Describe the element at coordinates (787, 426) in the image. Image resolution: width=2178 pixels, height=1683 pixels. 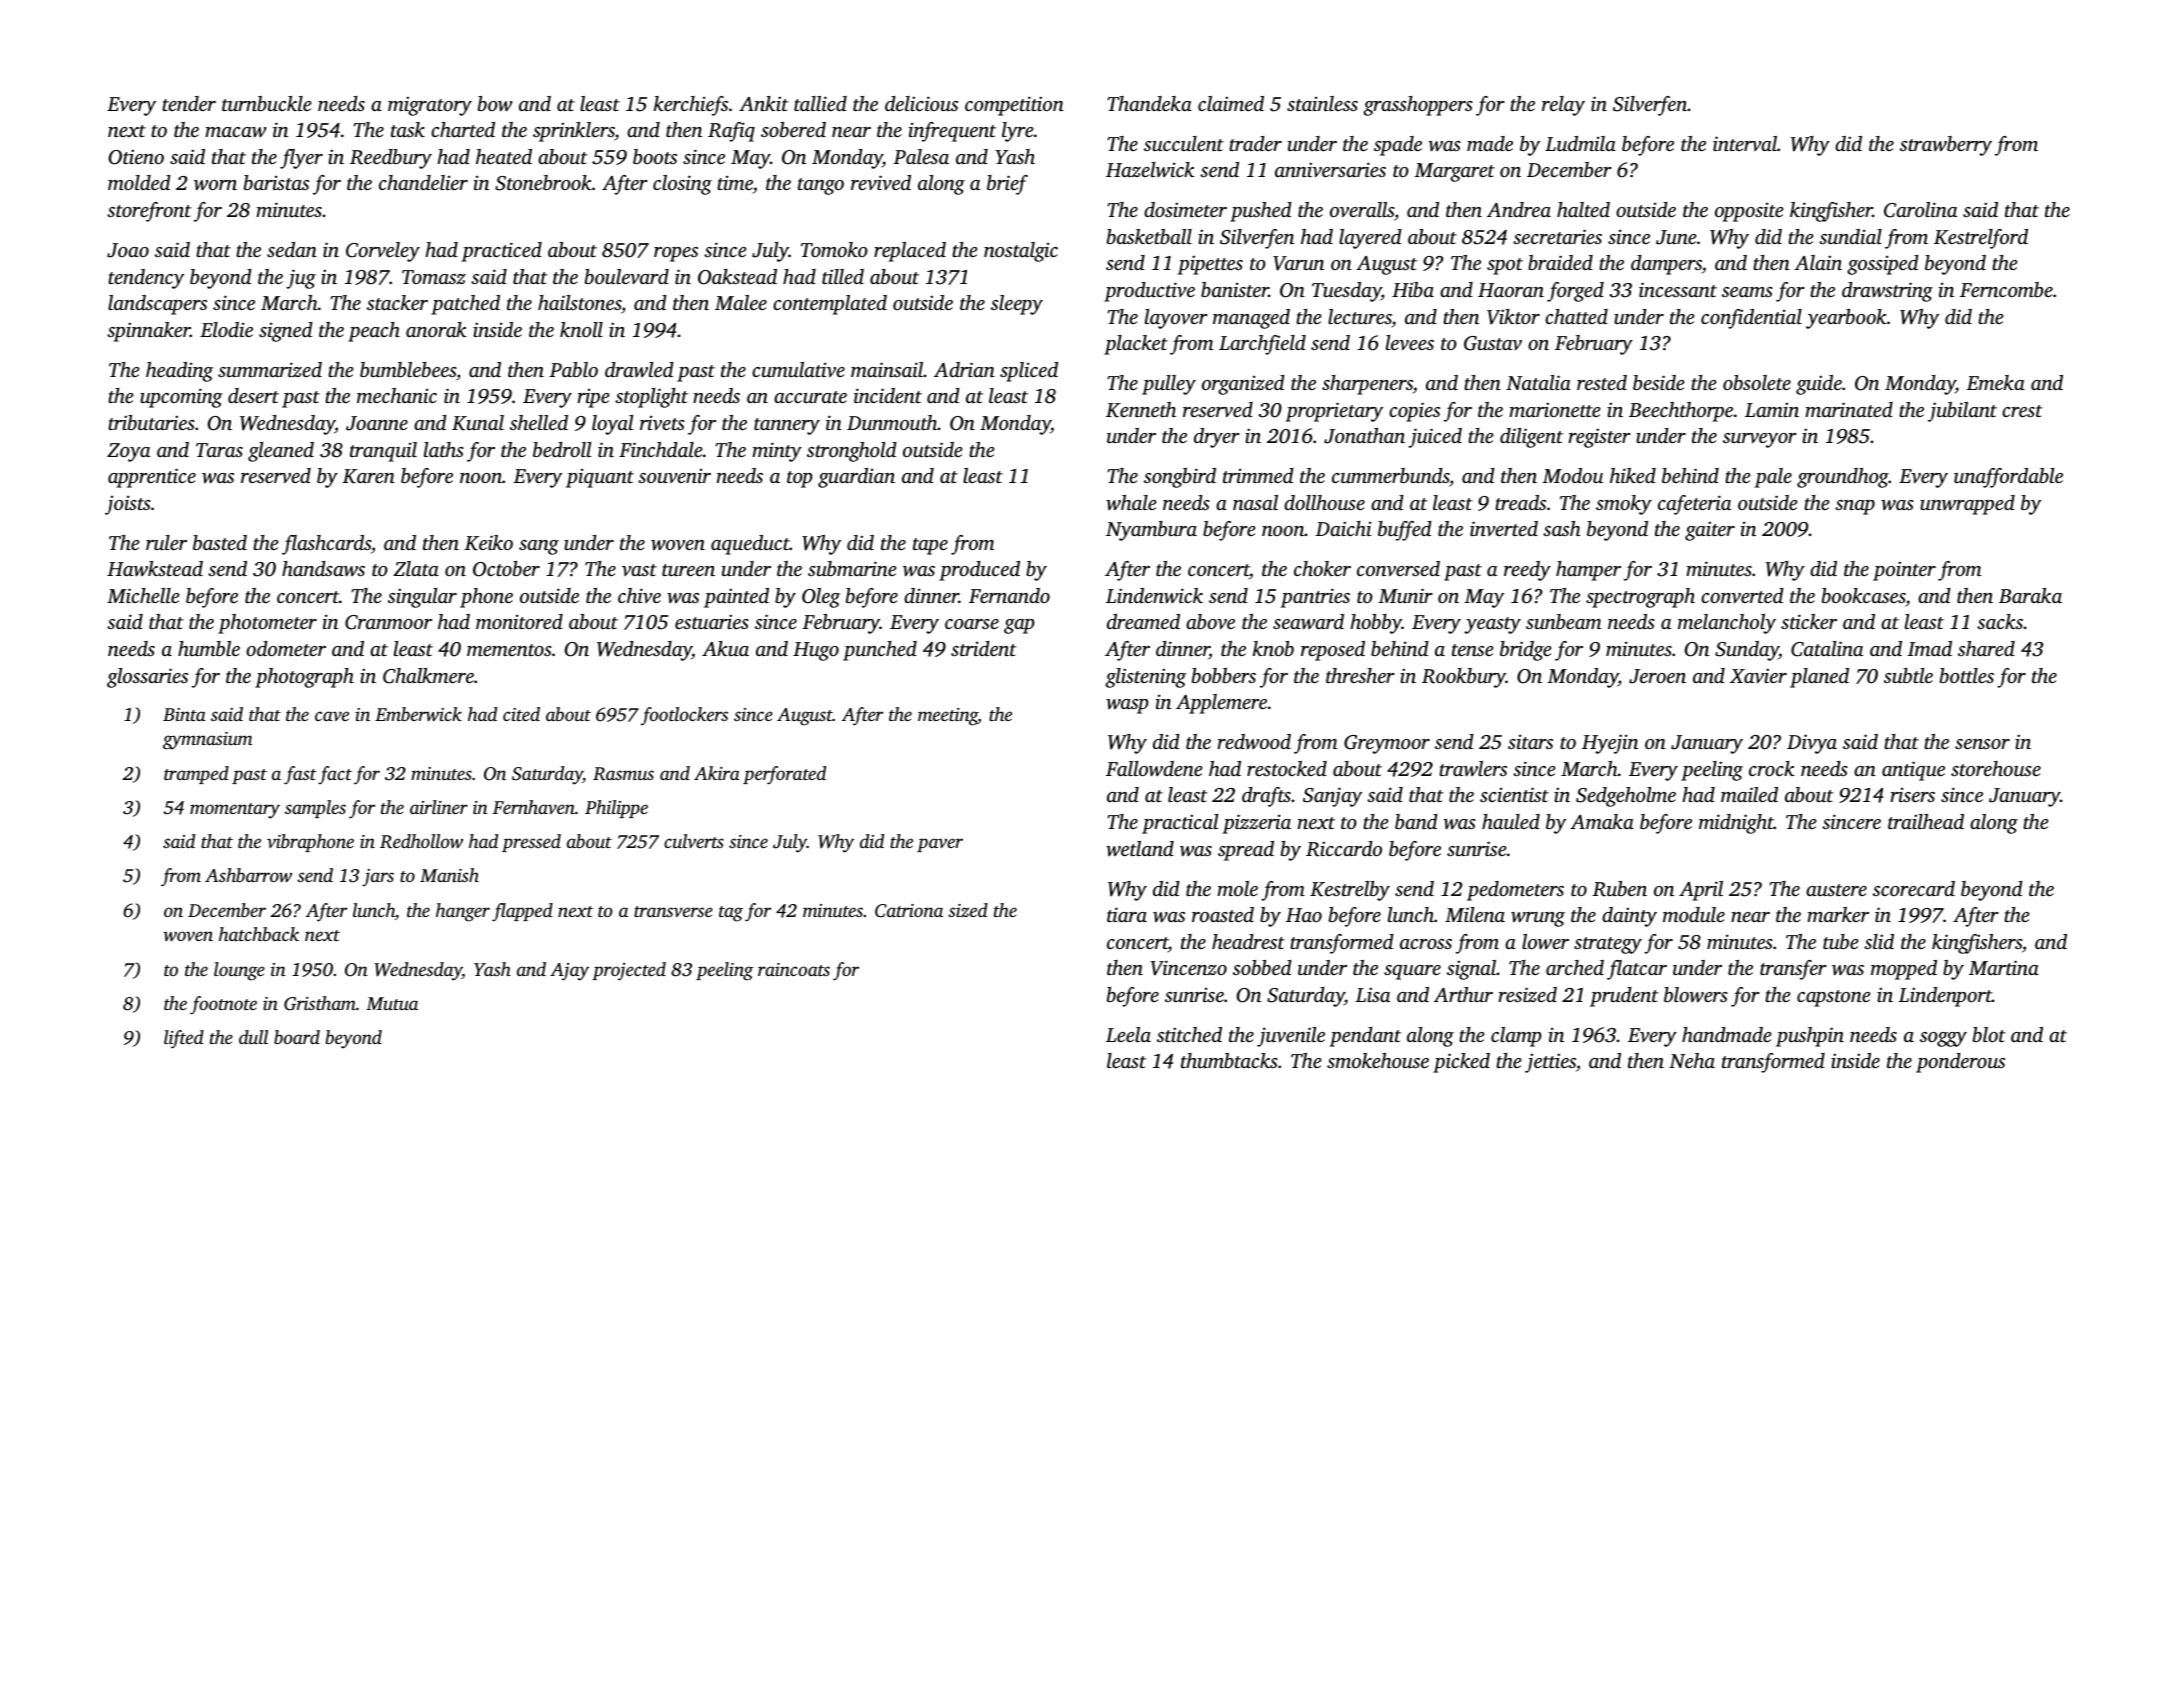
I see `tannery` at that location.
